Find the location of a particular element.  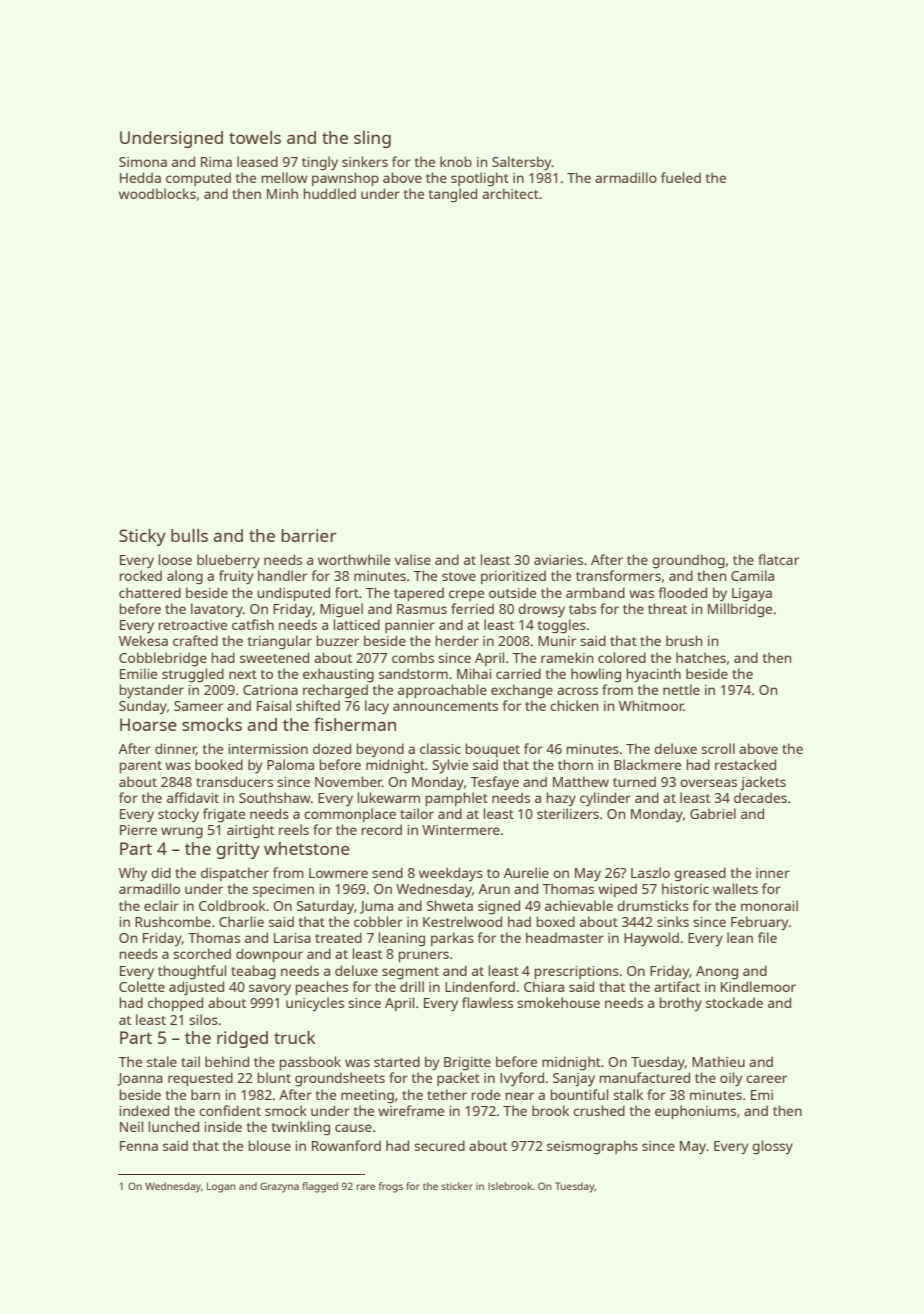

Hoarse is located at coordinates (148, 724).
